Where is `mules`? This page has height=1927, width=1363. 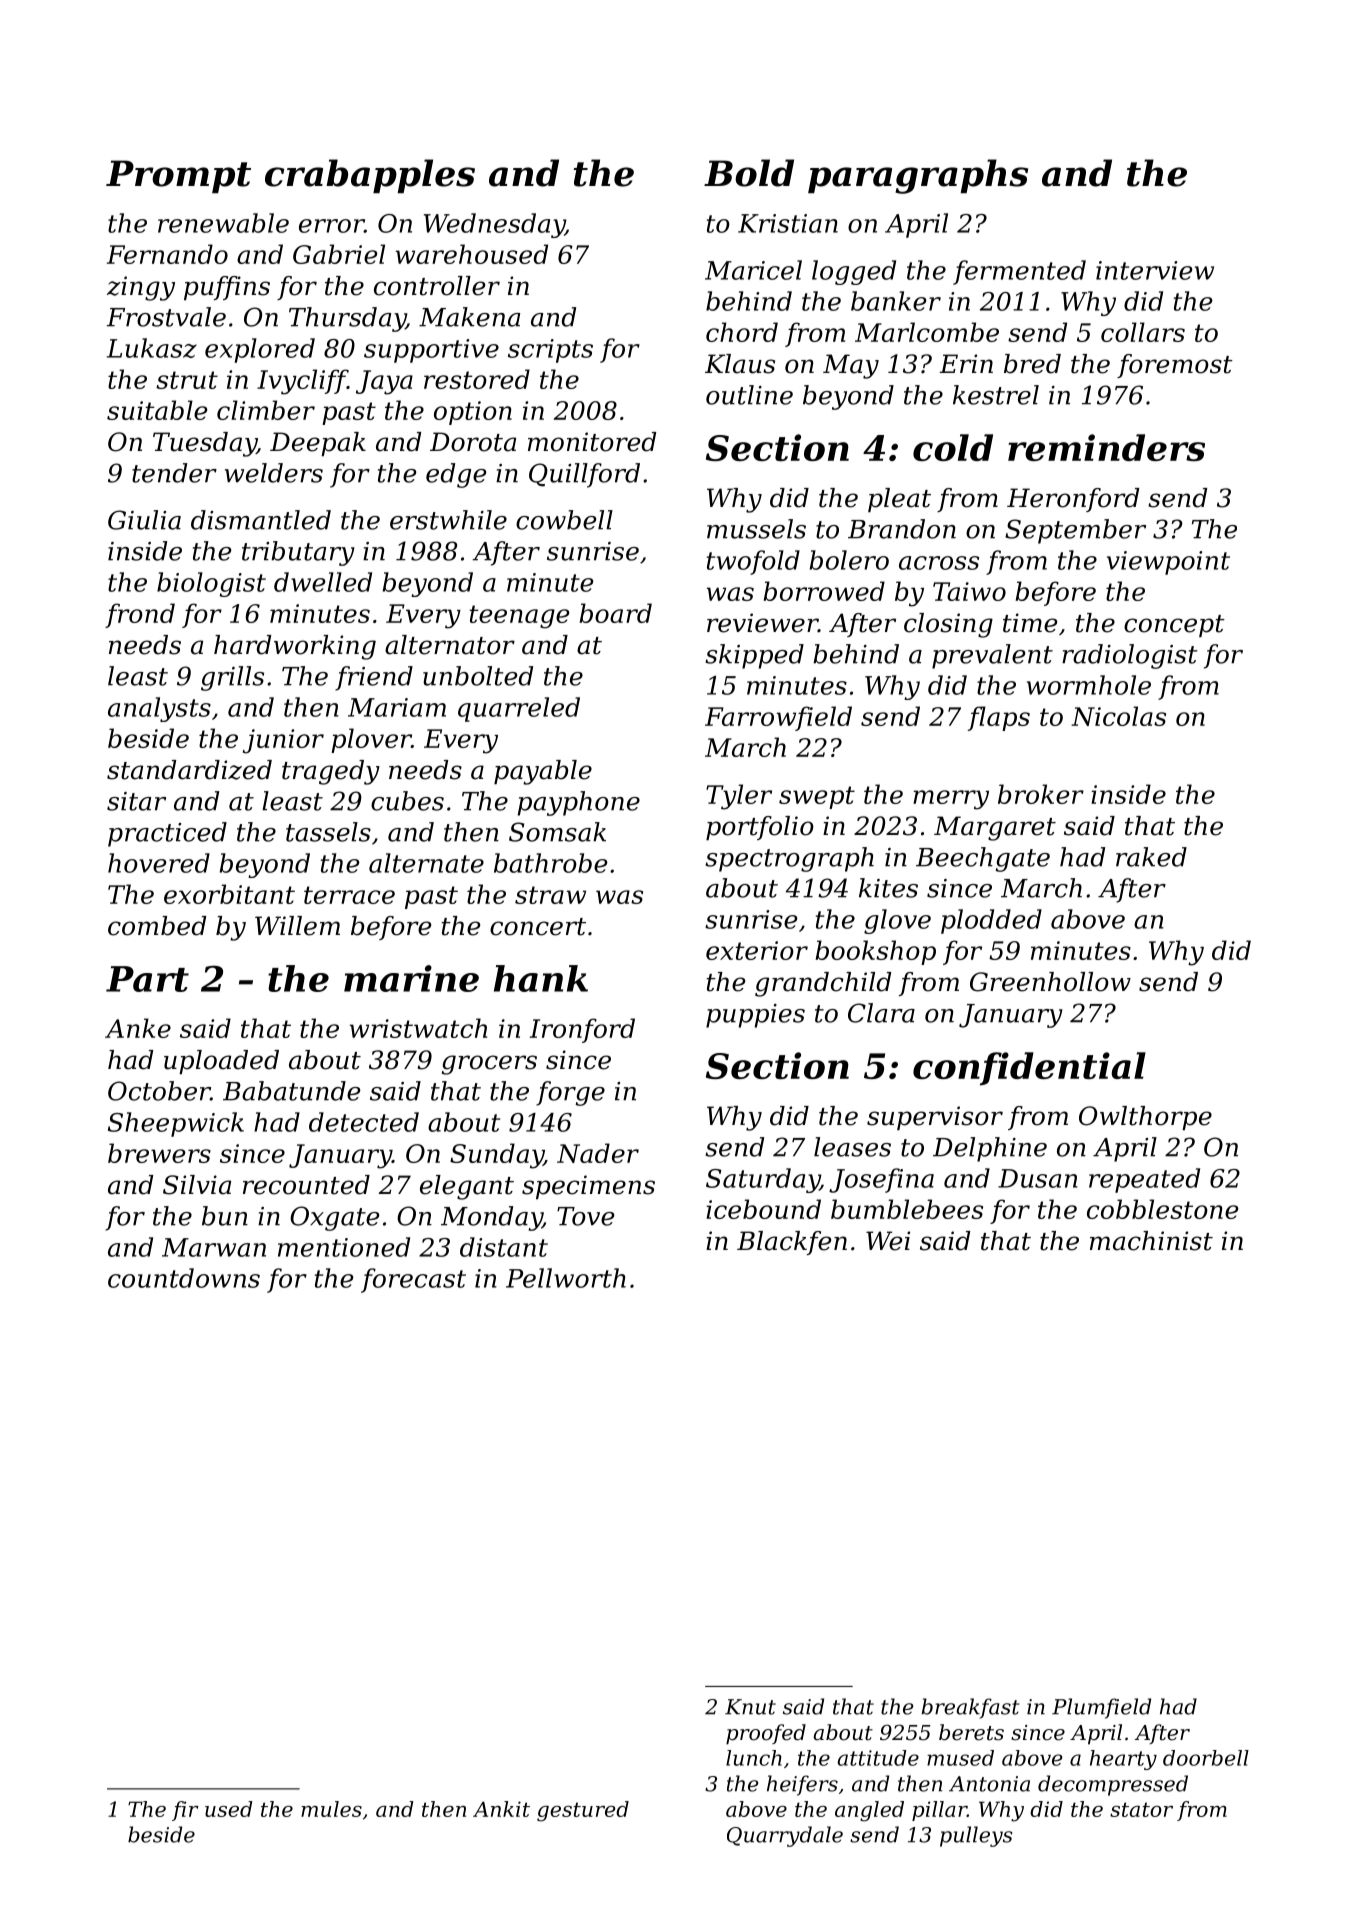
mules is located at coordinates (331, 1809).
